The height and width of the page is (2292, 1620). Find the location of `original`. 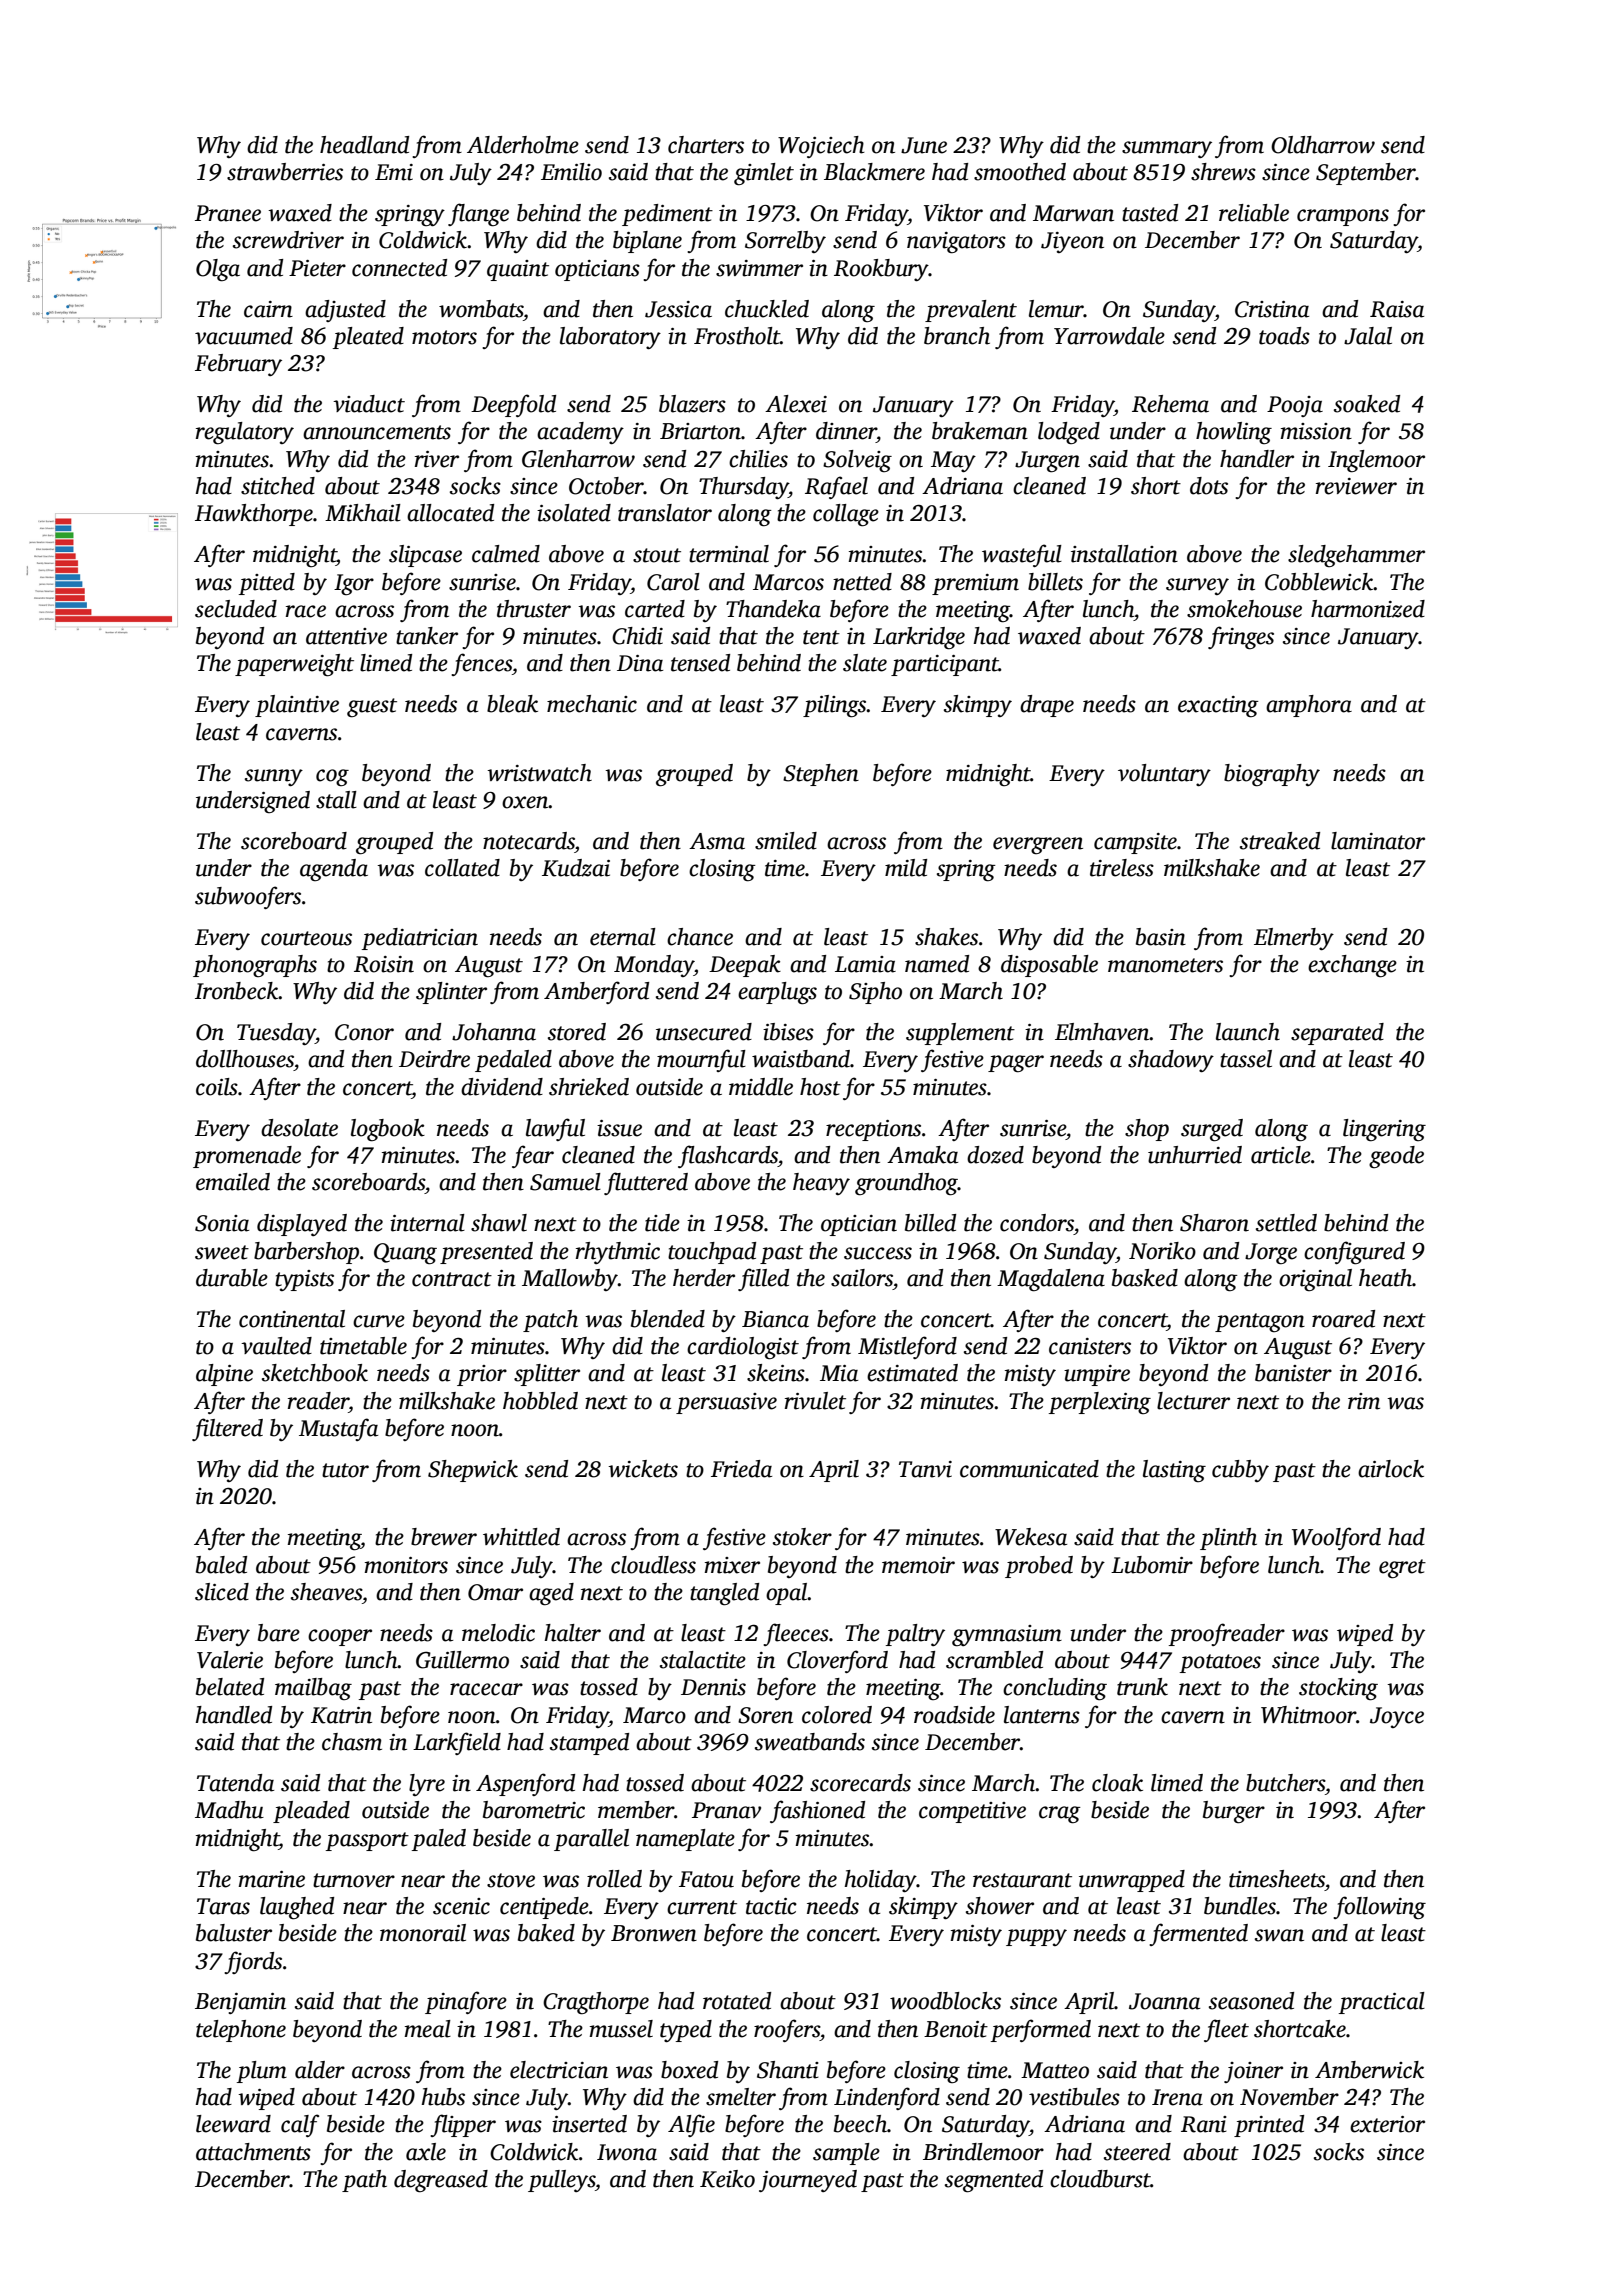

original is located at coordinates (1315, 1280).
